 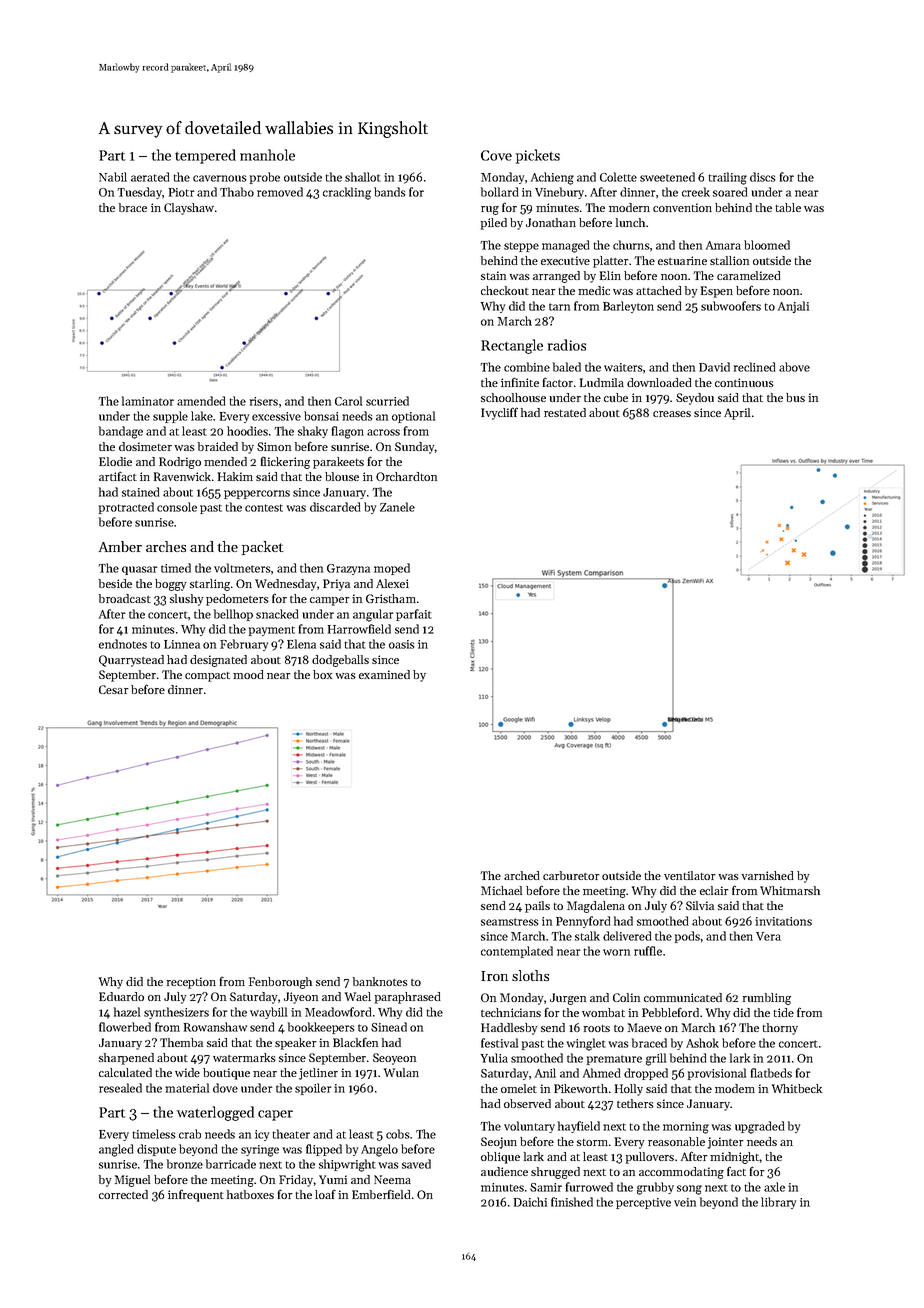 What do you see at coordinates (381, 1194) in the screenshot?
I see `Emberfield` at bounding box center [381, 1194].
